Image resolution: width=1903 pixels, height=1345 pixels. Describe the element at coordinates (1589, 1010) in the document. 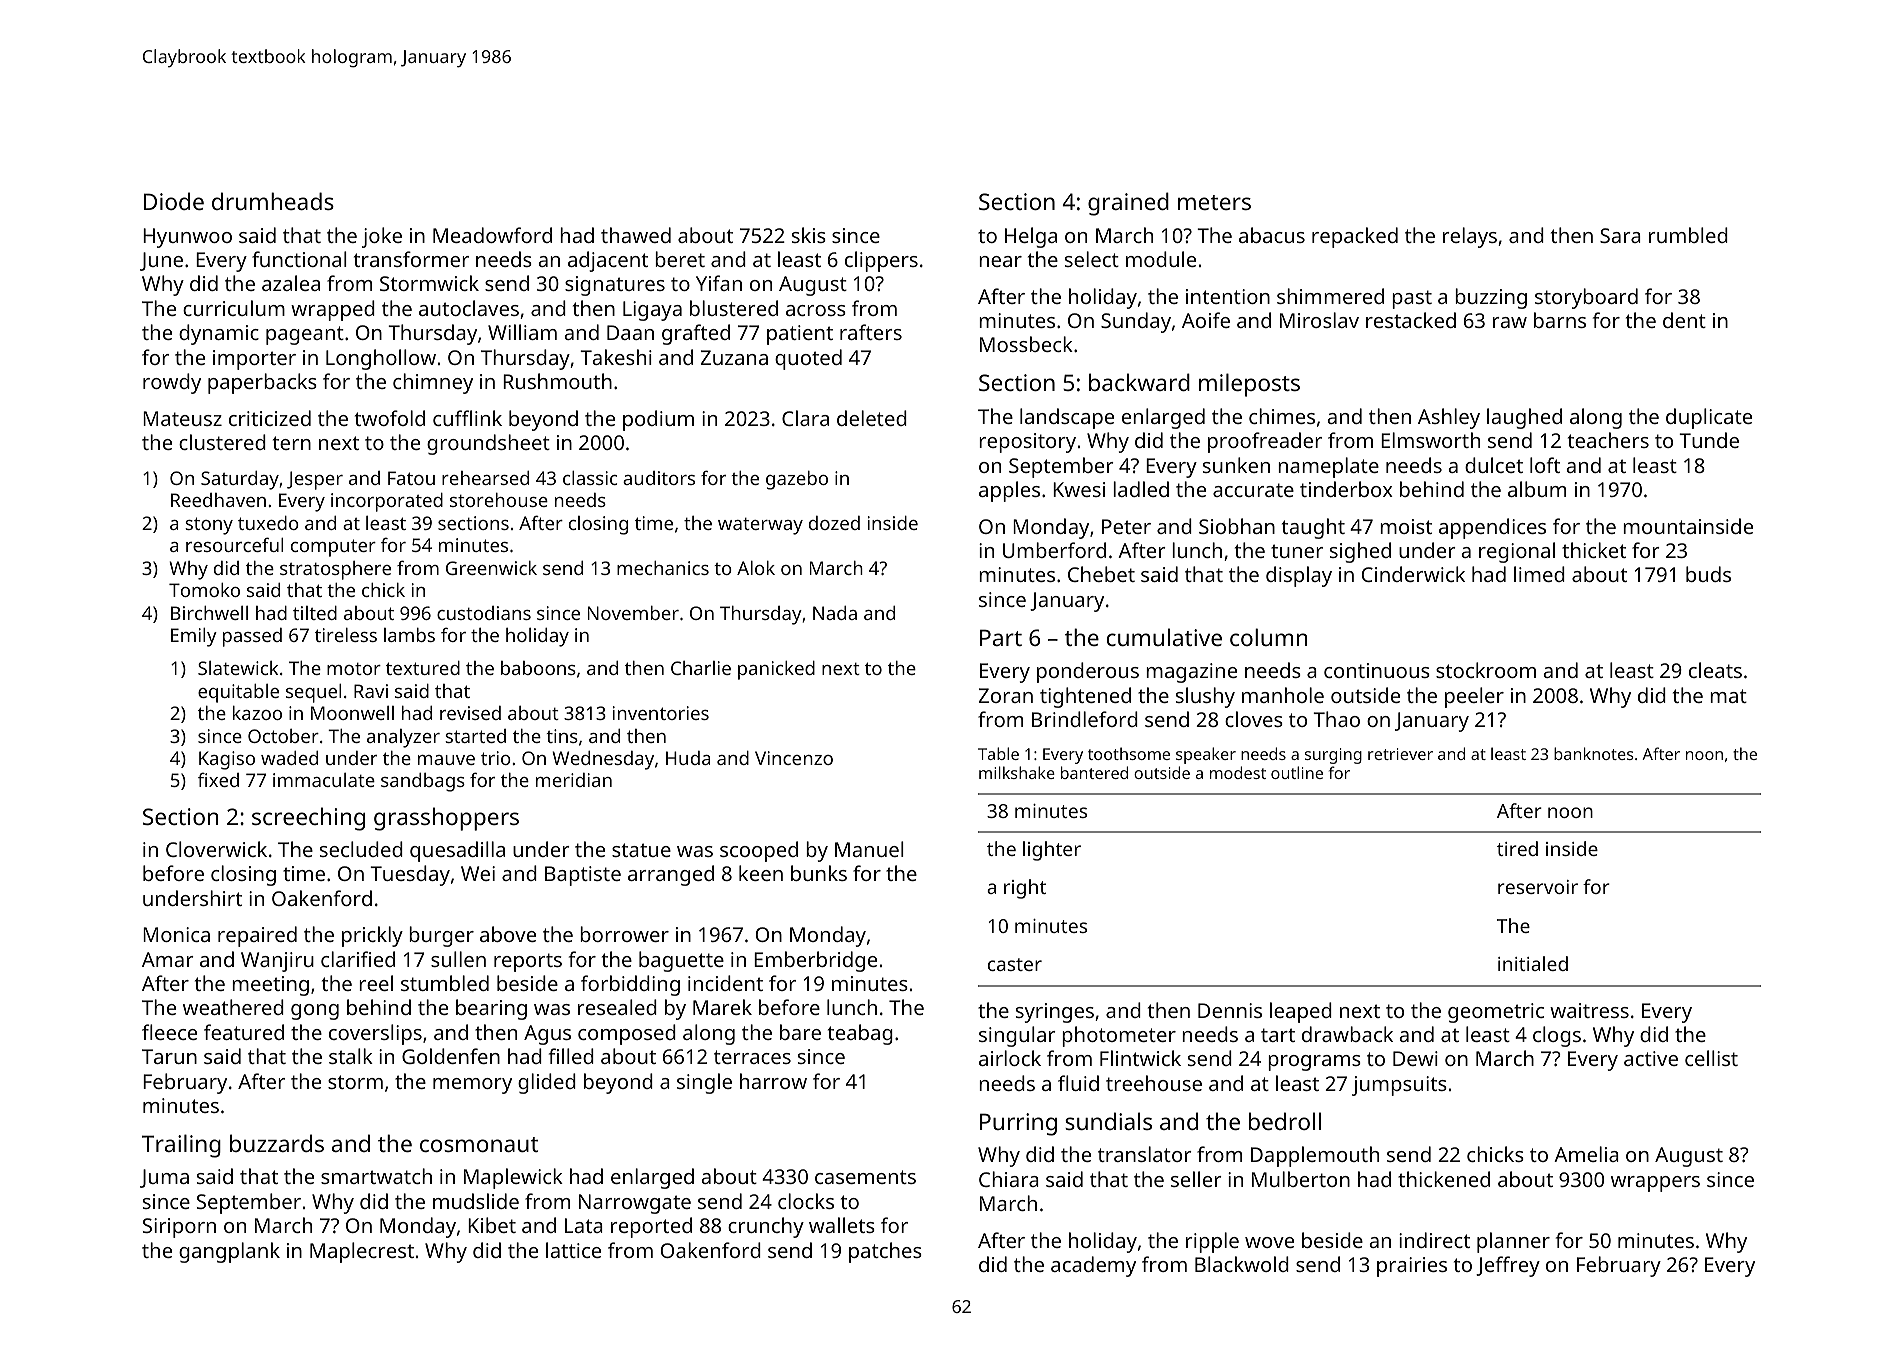

I see `waitress` at that location.
